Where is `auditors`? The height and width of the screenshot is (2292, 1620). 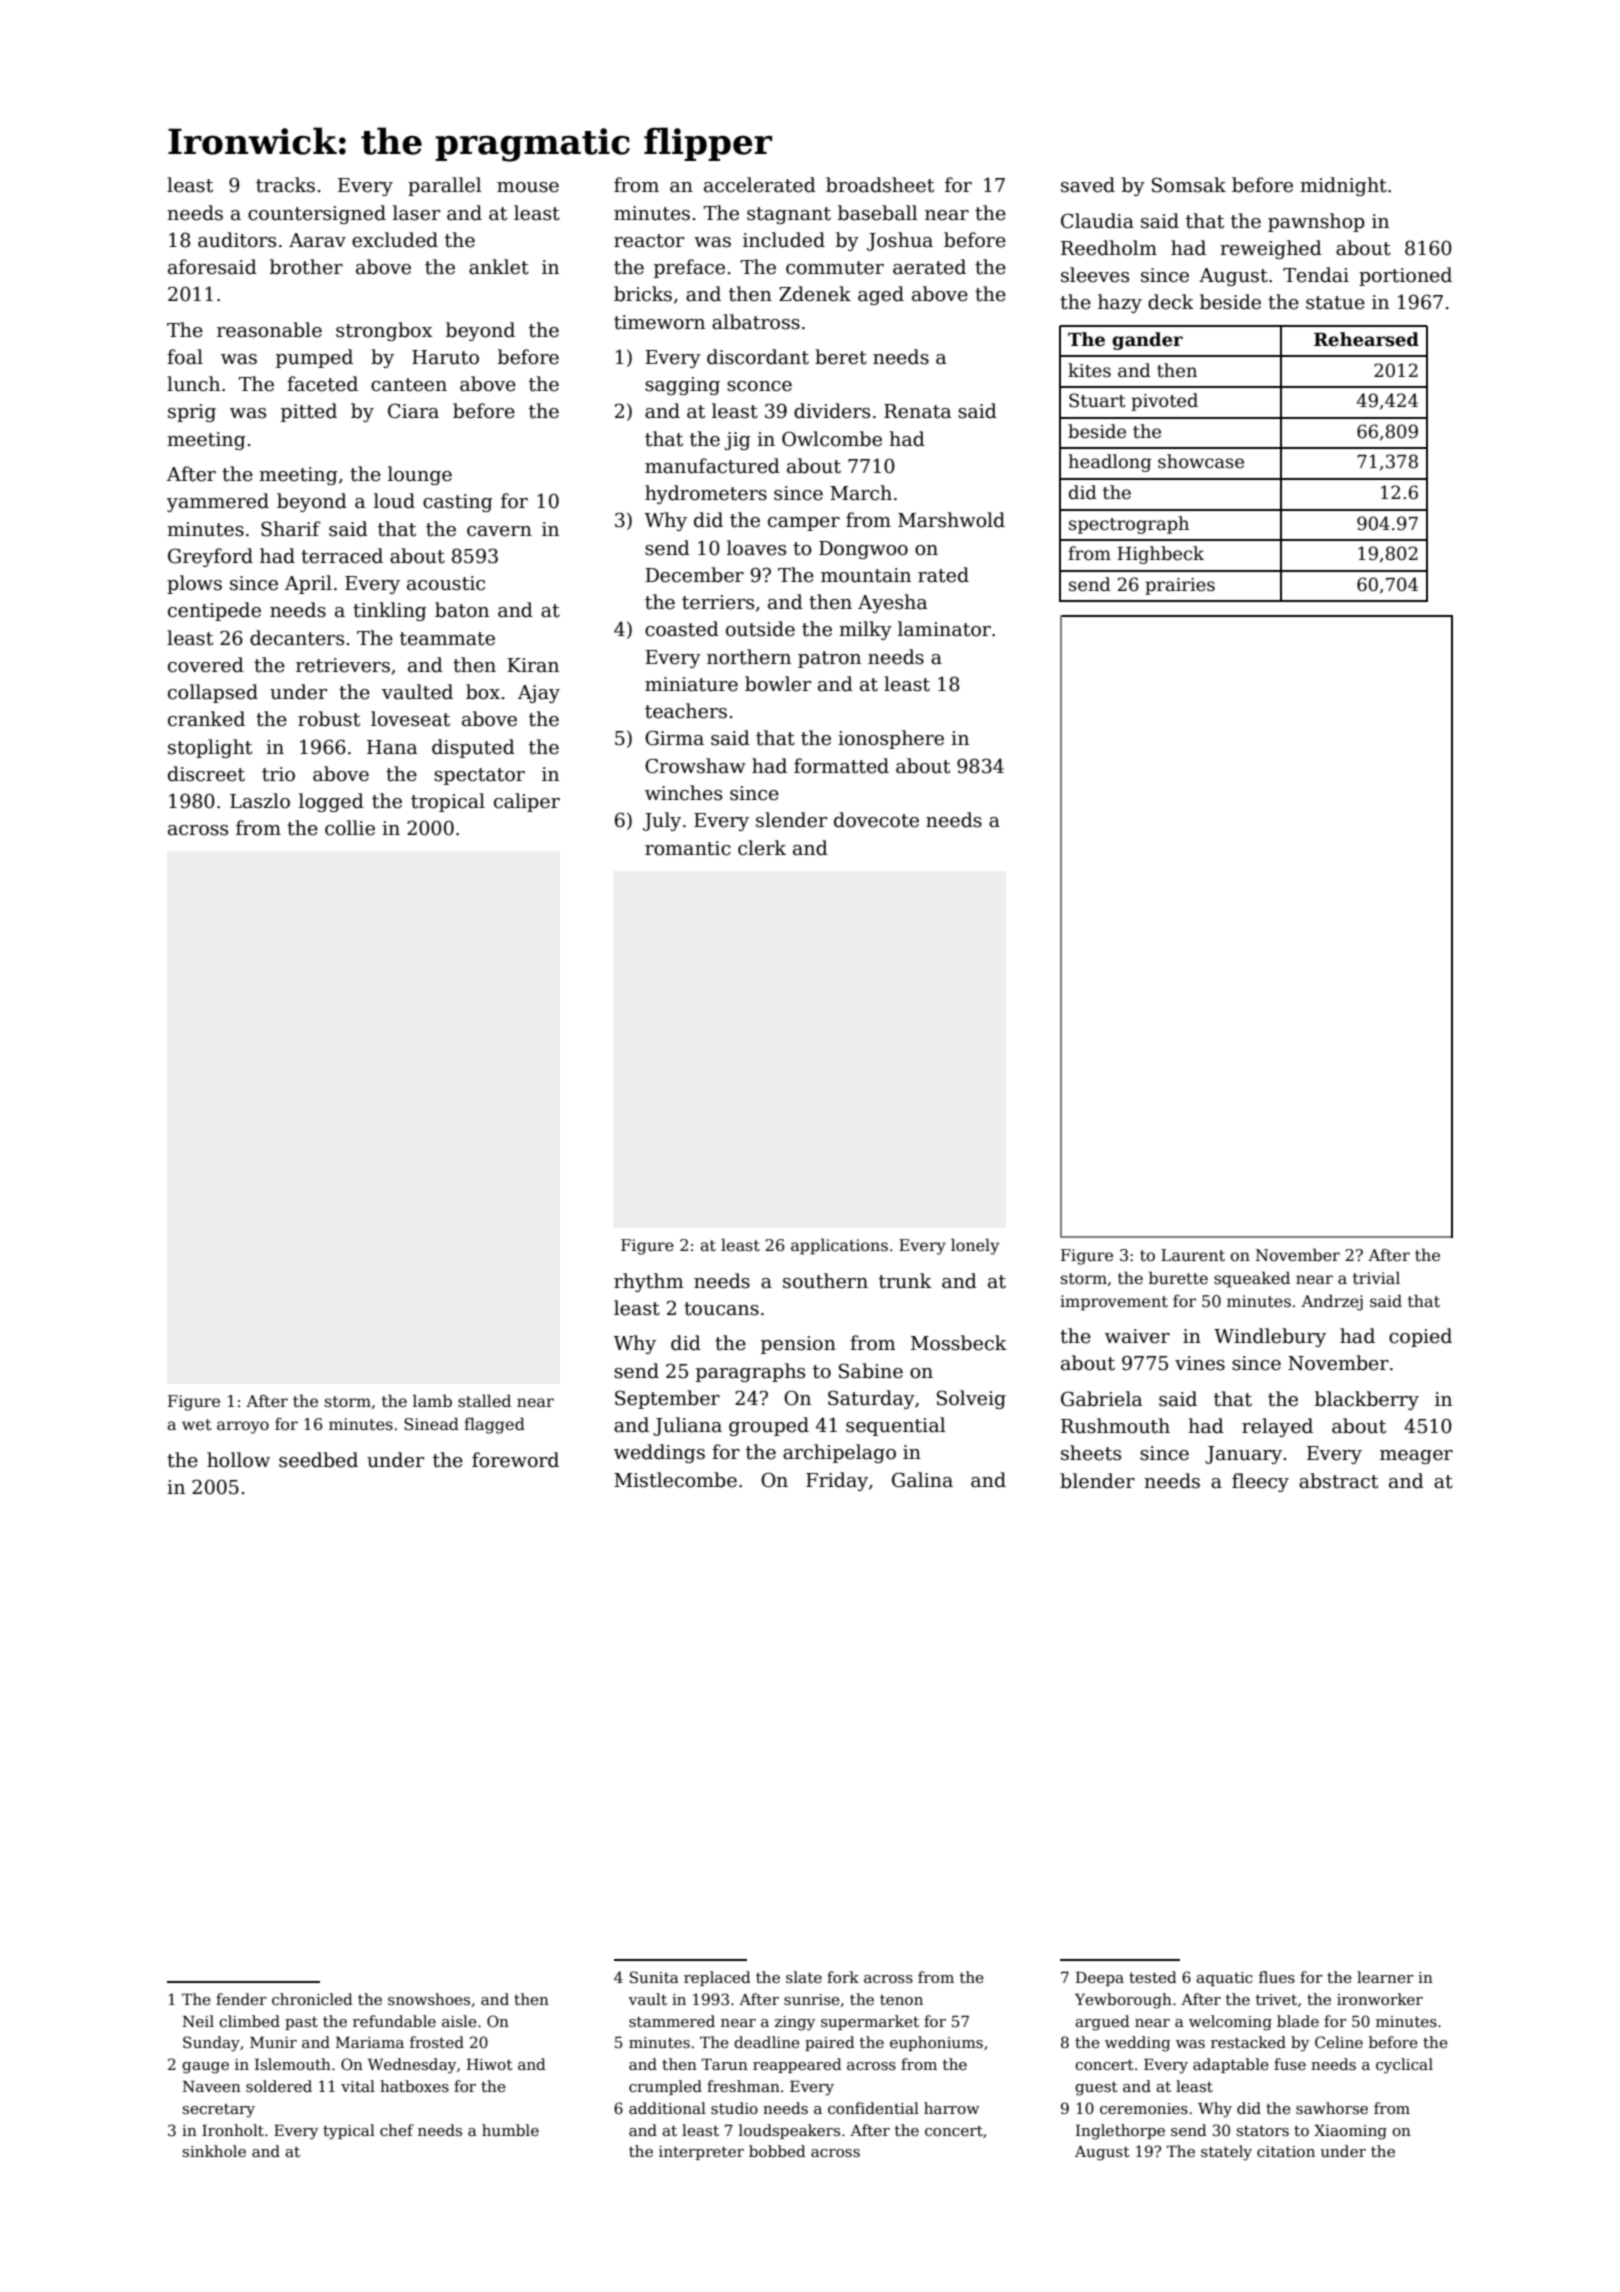
auditors is located at coordinates (237, 240).
